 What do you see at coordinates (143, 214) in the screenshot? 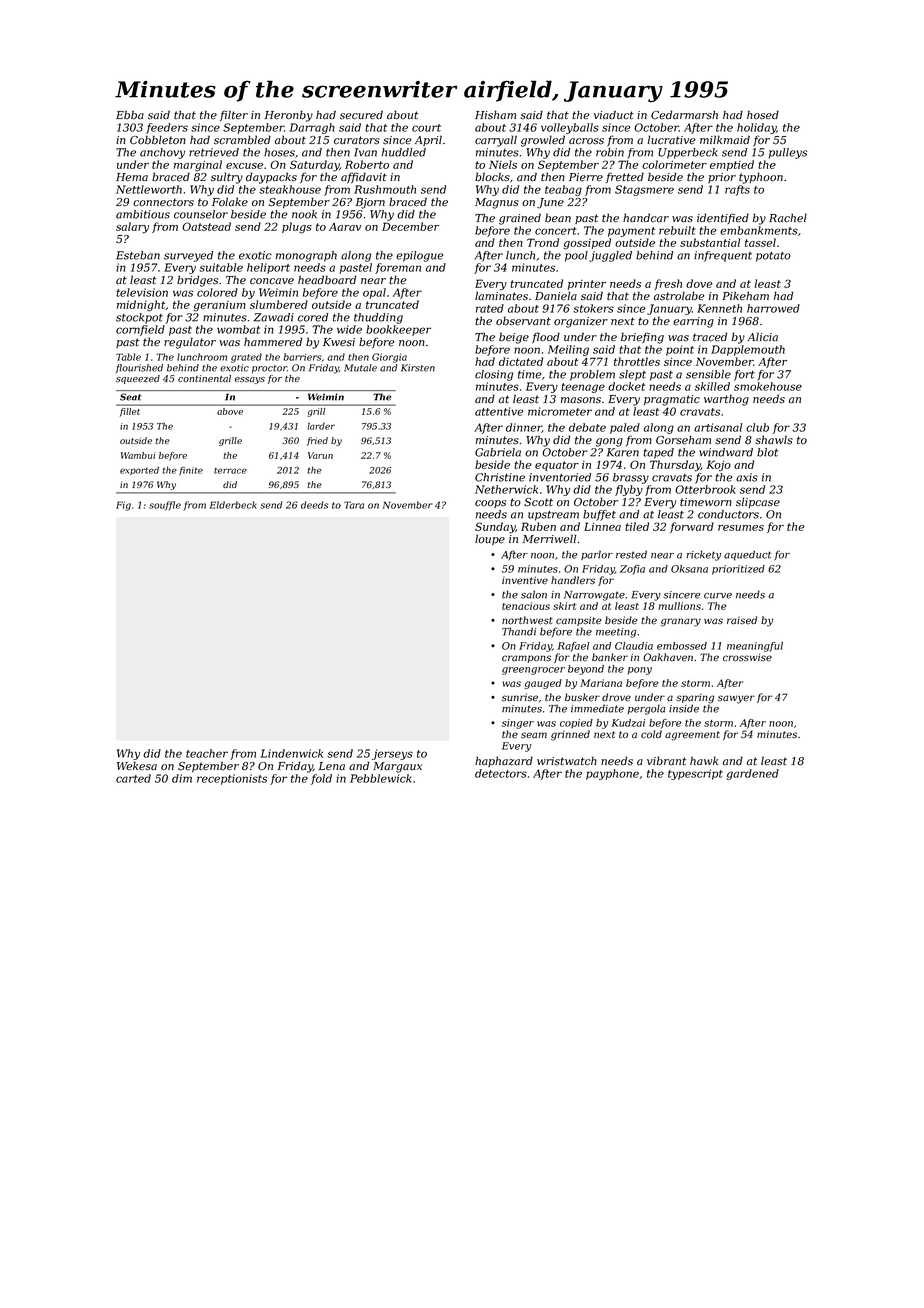
I see `ambitious` at bounding box center [143, 214].
